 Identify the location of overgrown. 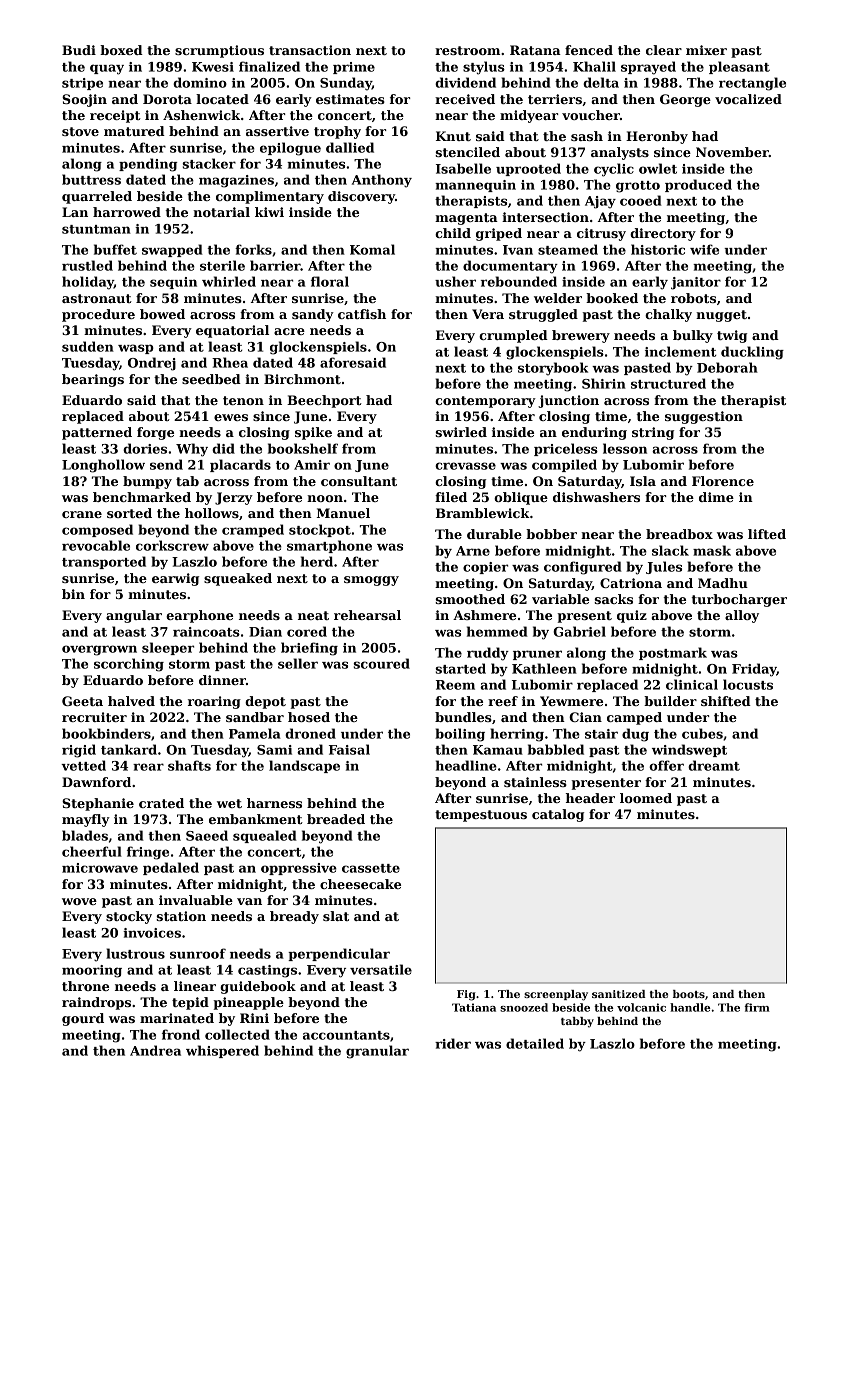
(99, 650).
